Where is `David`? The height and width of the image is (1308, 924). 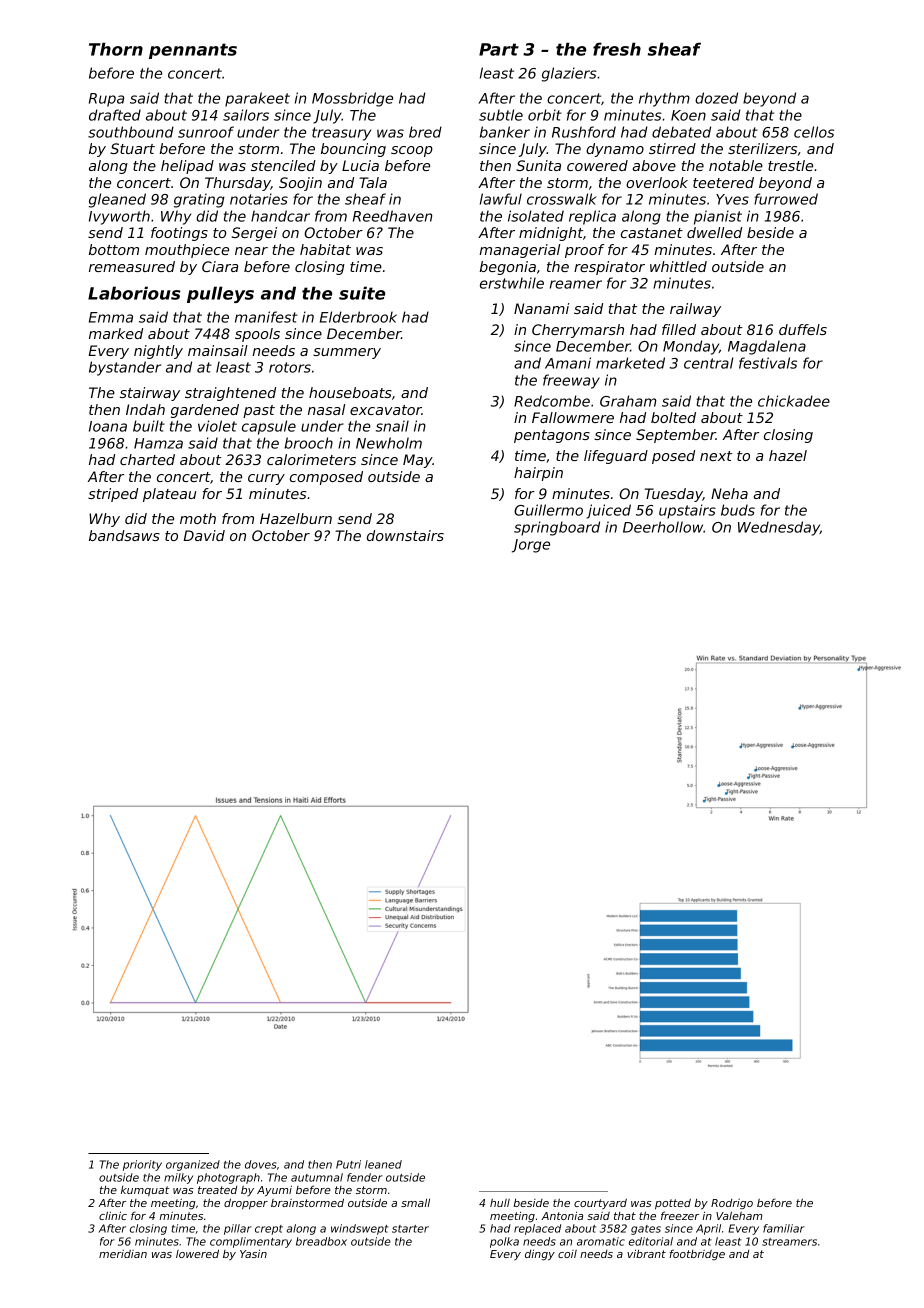
David is located at coordinates (204, 535).
